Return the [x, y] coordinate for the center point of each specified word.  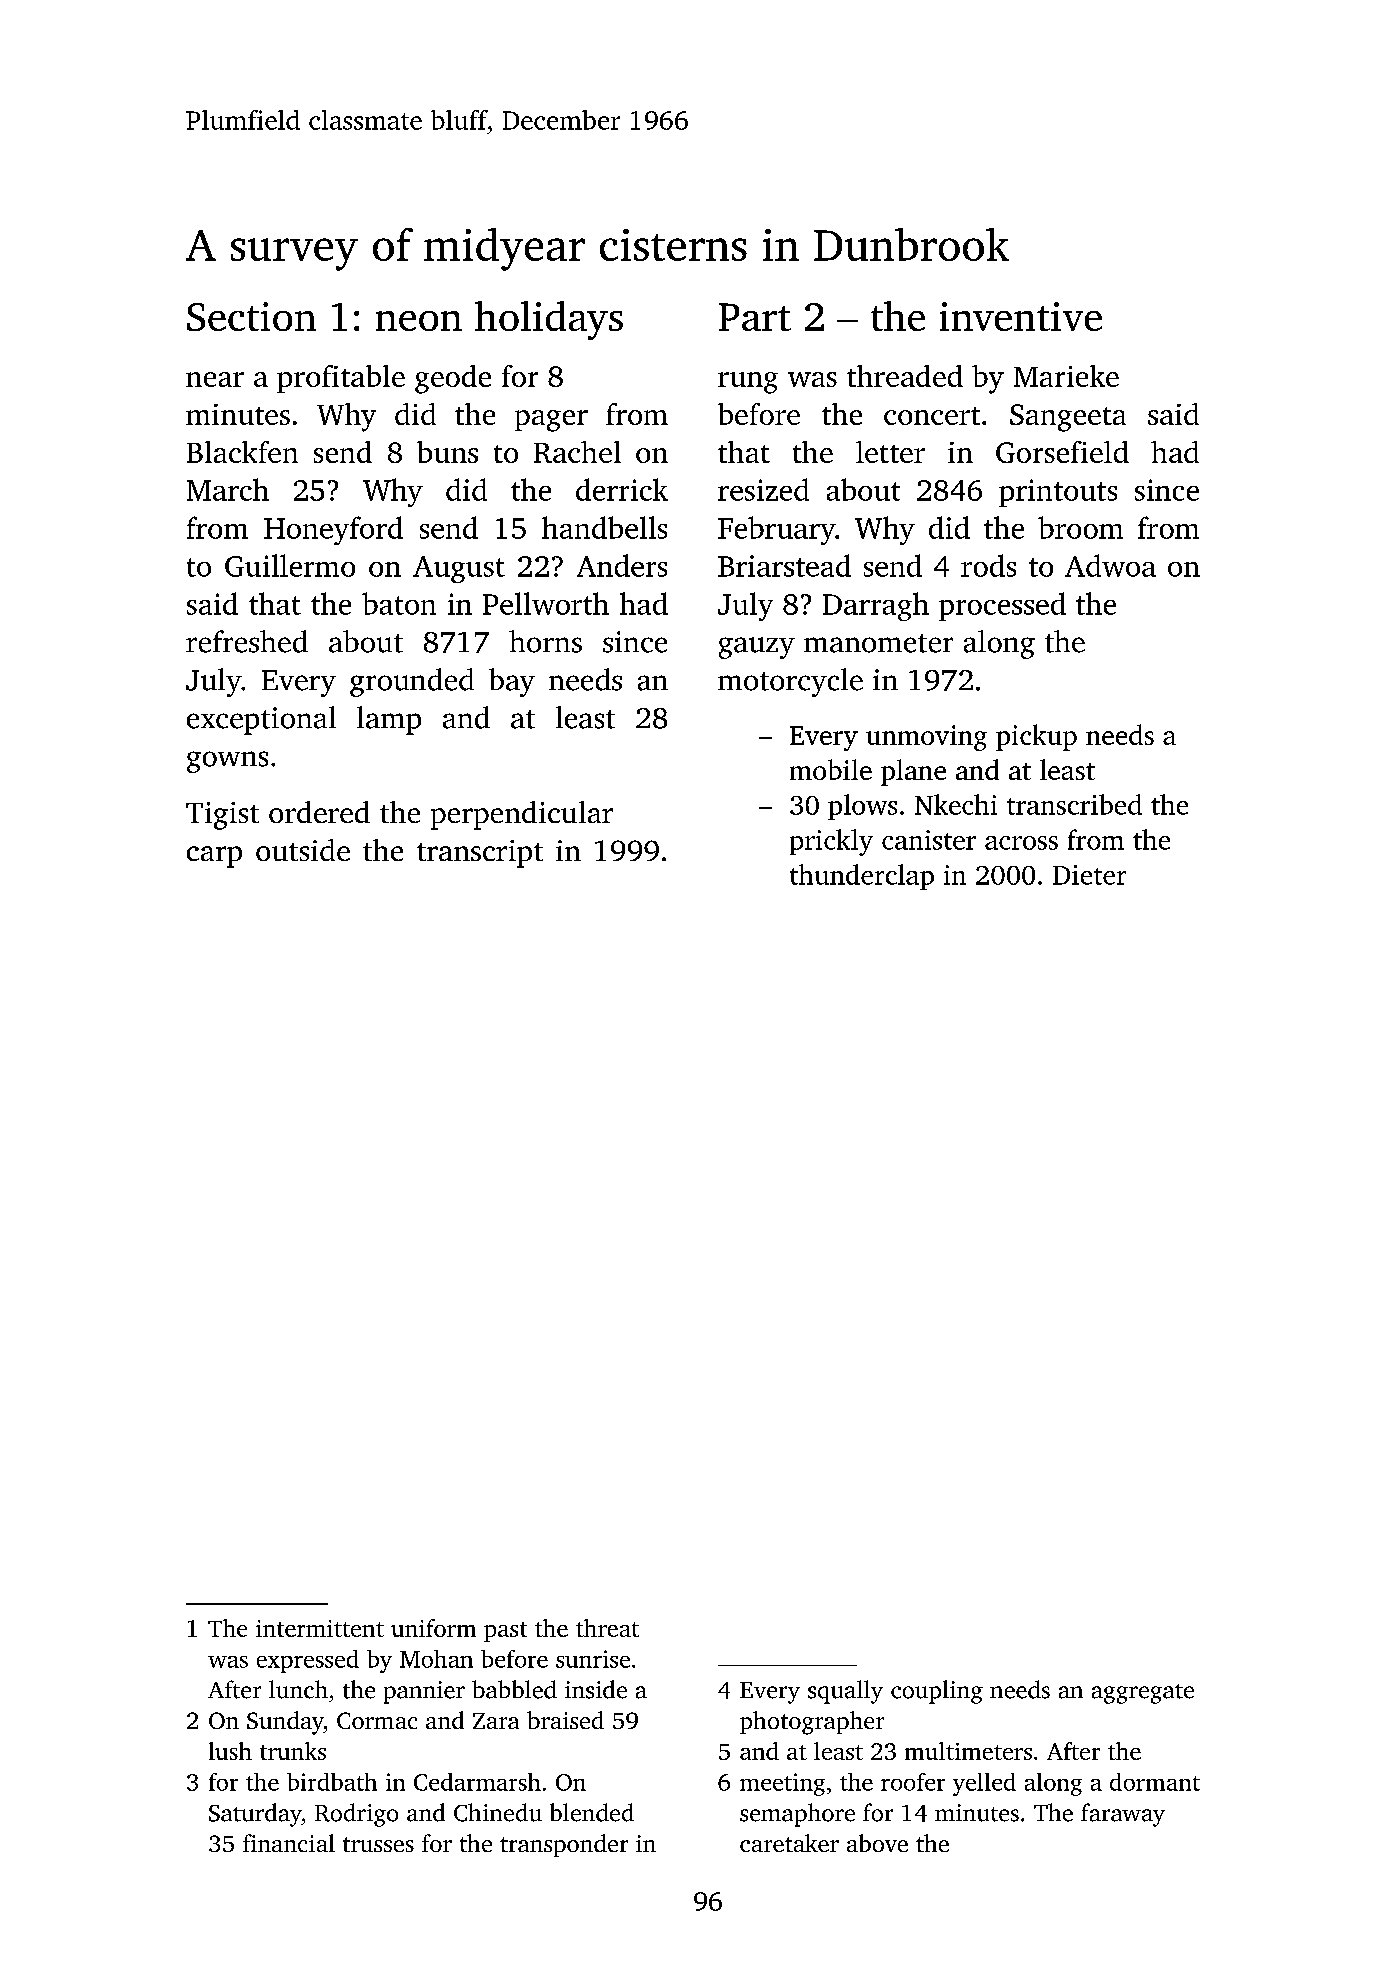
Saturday [255, 1815]
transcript [480, 854]
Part [755, 317]
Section [251, 316]
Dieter [1089, 875]
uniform [433, 1628]
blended [592, 1812]
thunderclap [862, 877]
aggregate [1143, 1694]
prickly [831, 842]
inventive [1021, 316]
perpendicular [522, 815]
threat [607, 1628]
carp [214, 857]
